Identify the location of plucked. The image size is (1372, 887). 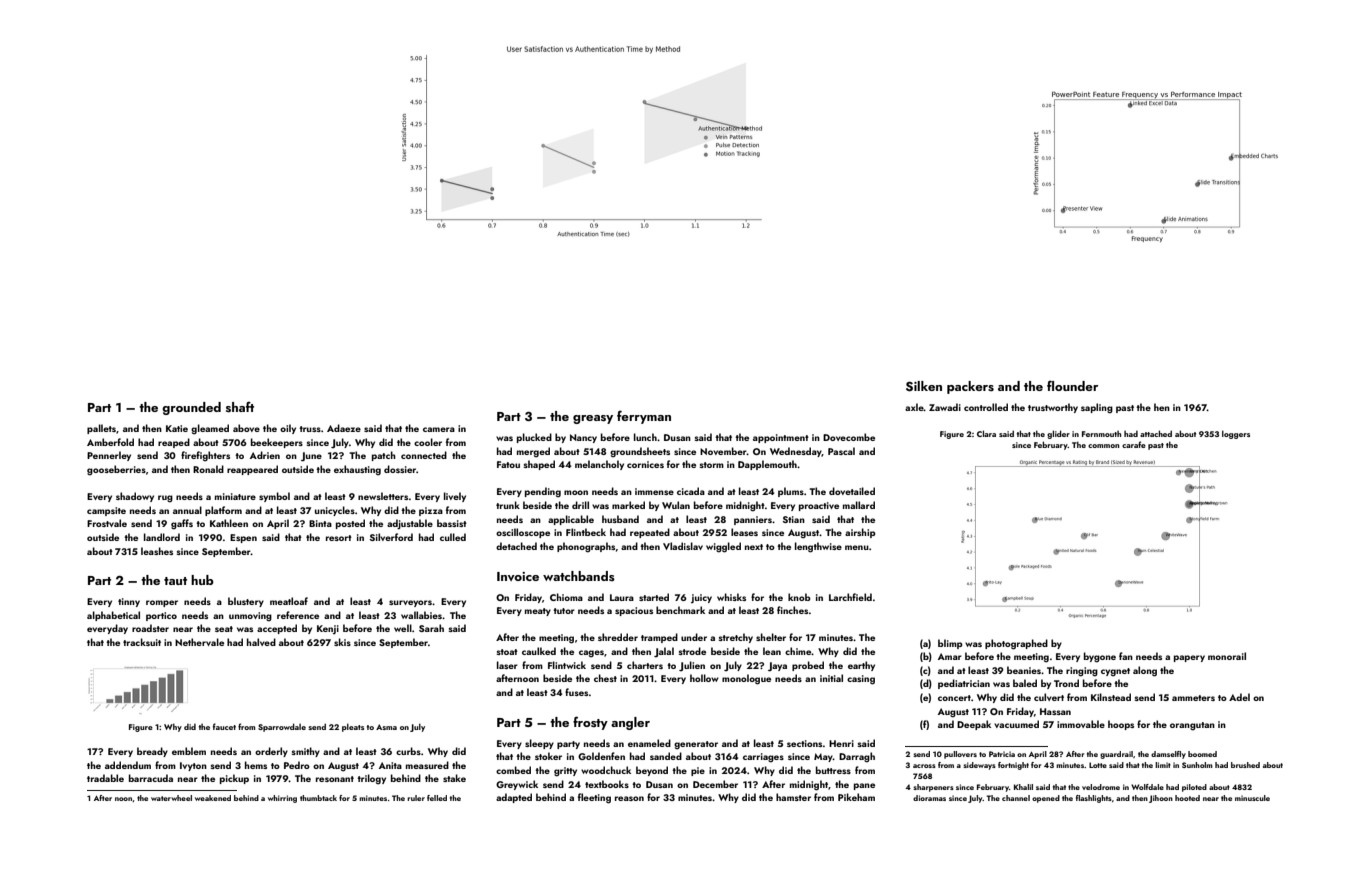
(534, 438).
